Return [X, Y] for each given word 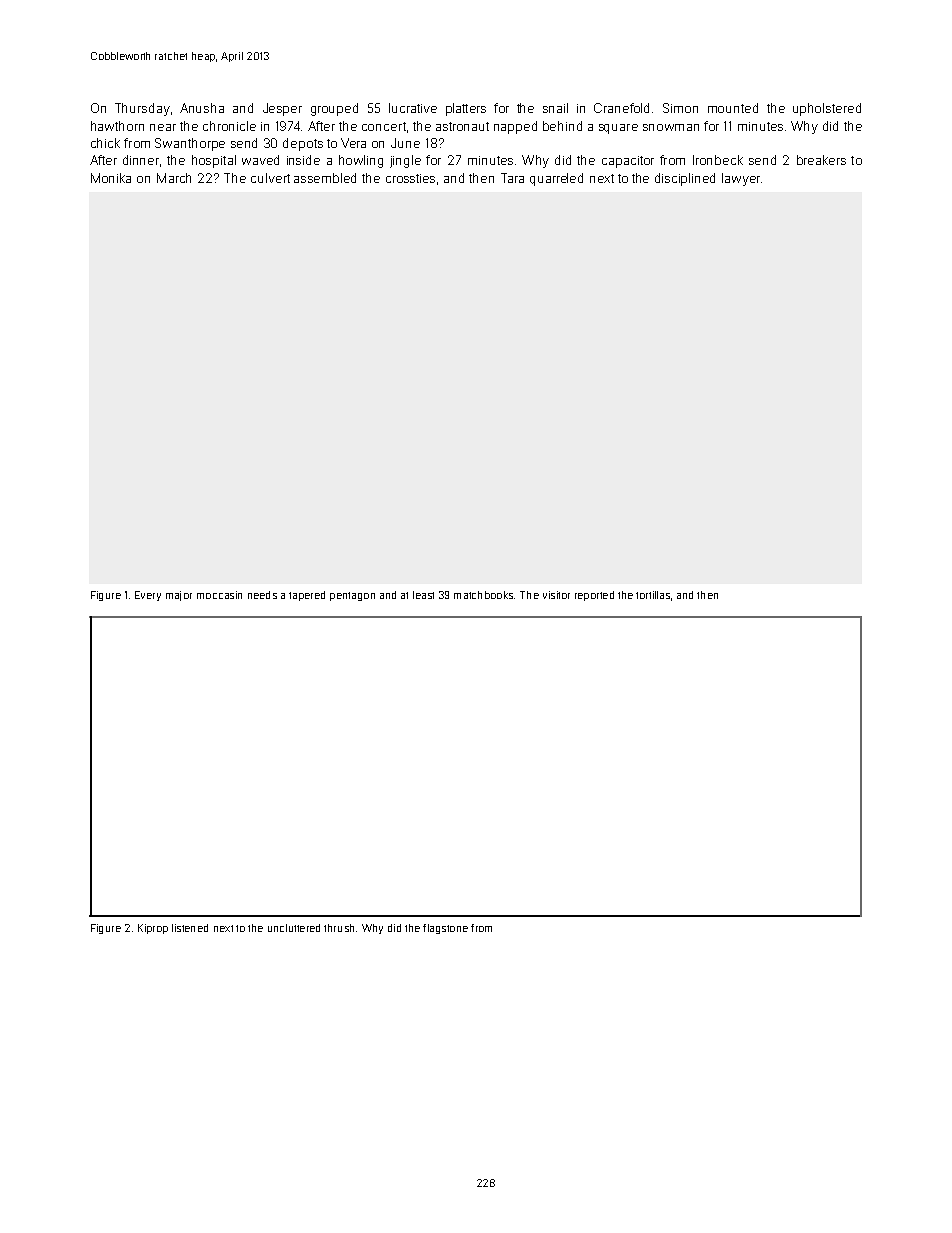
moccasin [219, 595]
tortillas [653, 595]
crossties [410, 178]
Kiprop [153, 929]
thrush [339, 928]
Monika [111, 178]
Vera [353, 143]
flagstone [445, 929]
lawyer [741, 179]
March [174, 178]
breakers [821, 160]
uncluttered [294, 928]
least [423, 595]
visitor [556, 595]
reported [594, 596]
